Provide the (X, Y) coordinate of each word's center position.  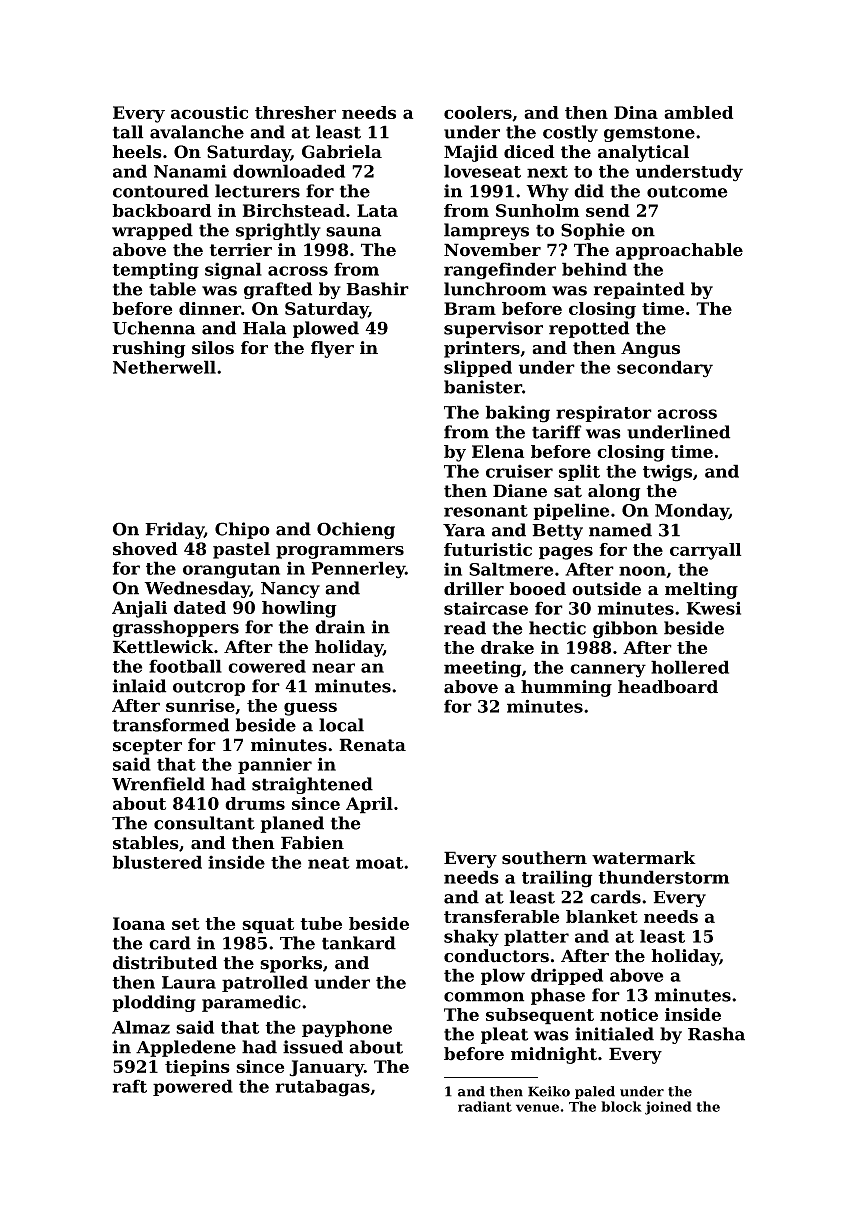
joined (668, 1108)
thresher (295, 112)
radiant (485, 1106)
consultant (204, 823)
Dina (636, 112)
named (620, 530)
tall (128, 132)
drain (340, 627)
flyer (332, 349)
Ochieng (356, 530)
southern (544, 858)
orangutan (231, 571)
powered (193, 1087)
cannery (608, 671)
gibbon (625, 629)
